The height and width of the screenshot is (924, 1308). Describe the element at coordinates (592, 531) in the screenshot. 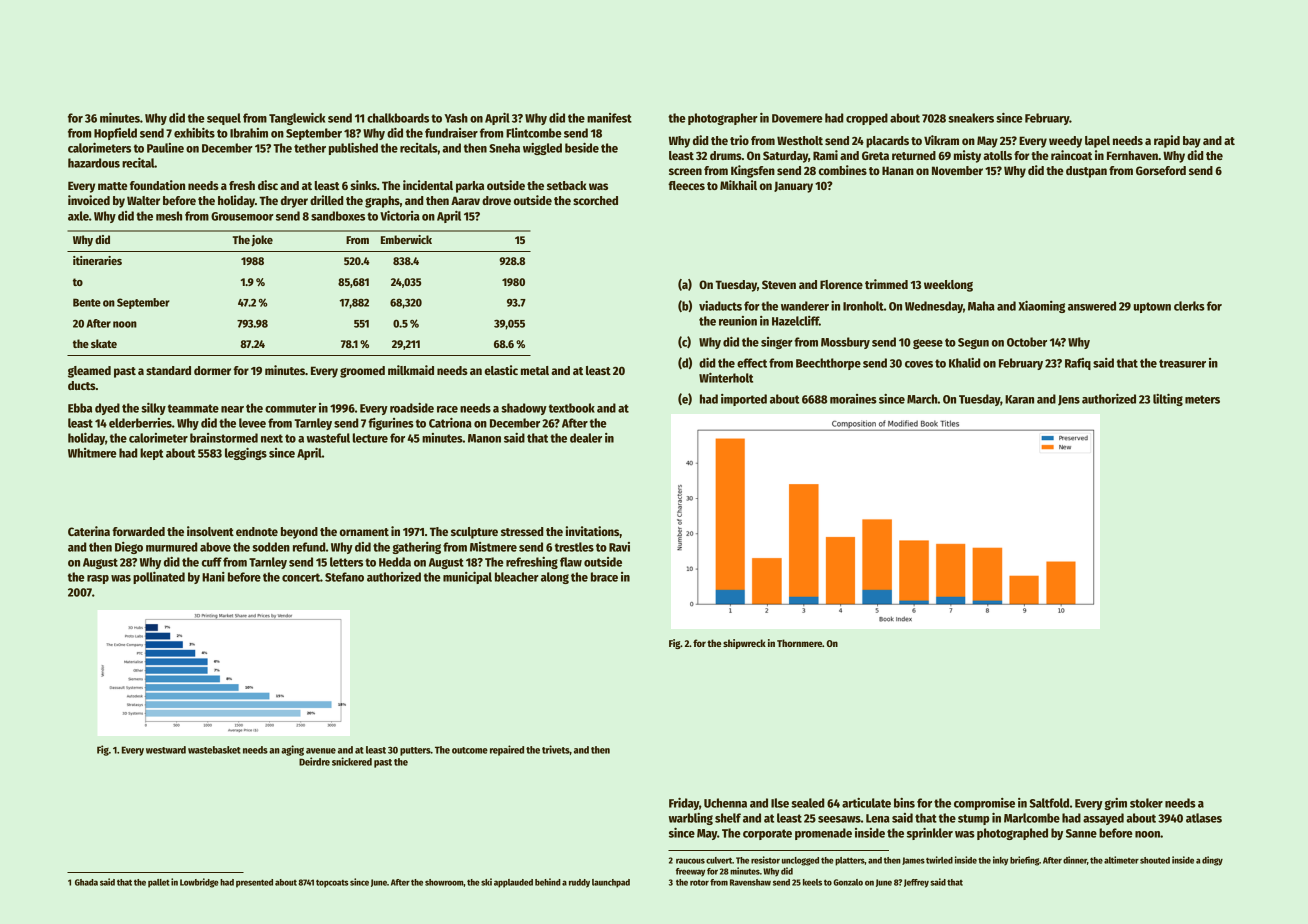

I see `invitations` at that location.
